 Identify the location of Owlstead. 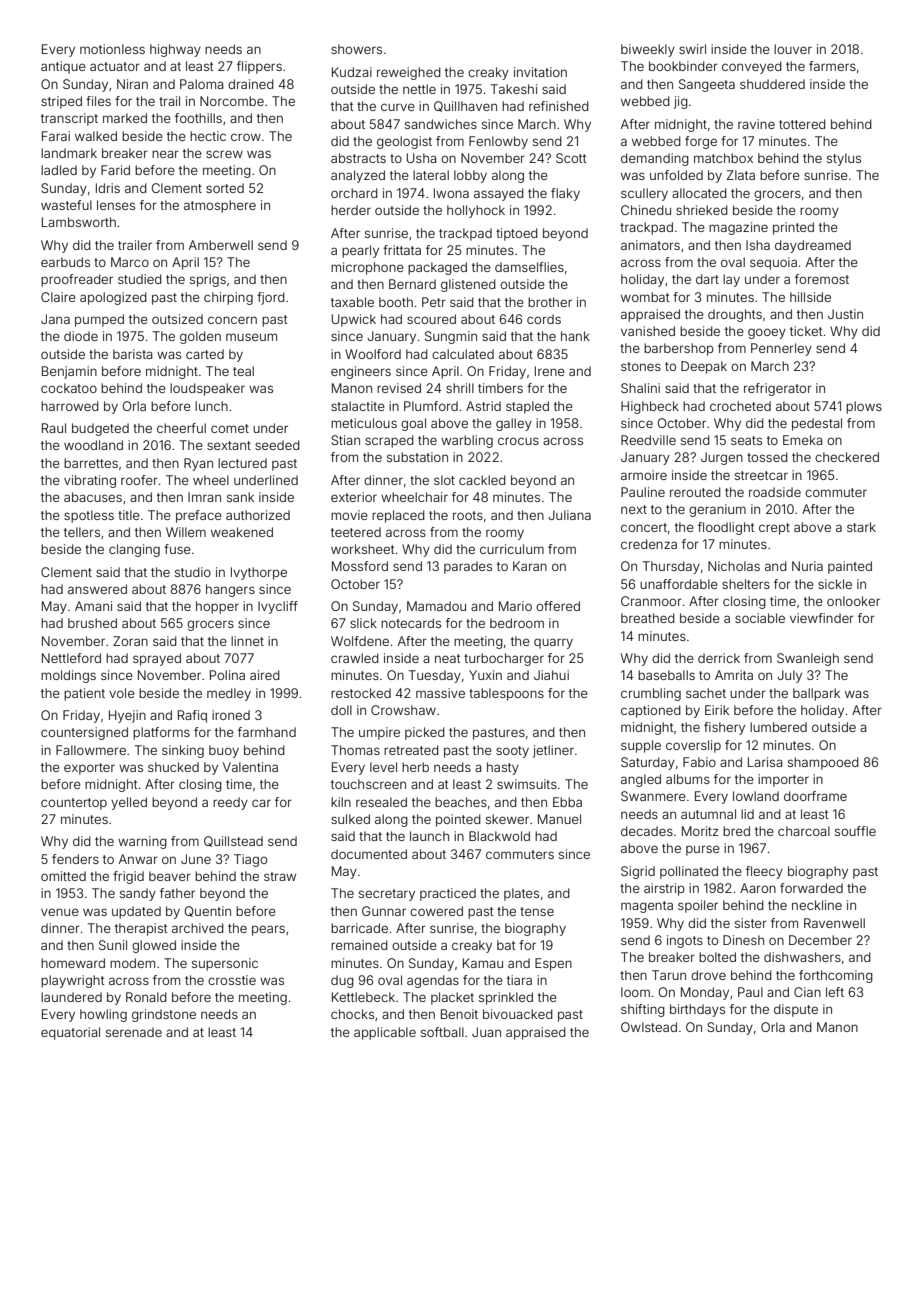
(649, 1027).
